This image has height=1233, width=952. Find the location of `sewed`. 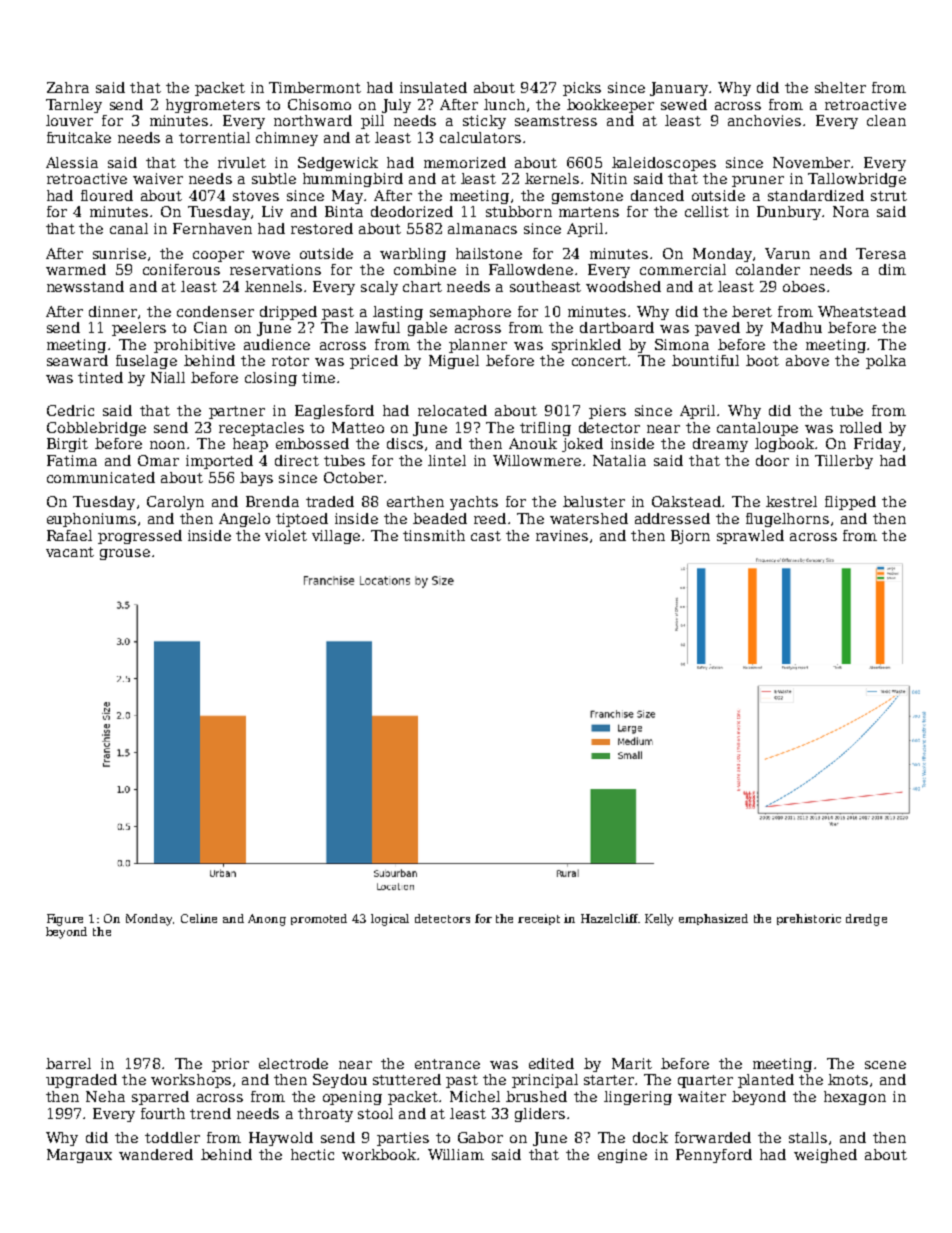

sewed is located at coordinates (684, 104).
